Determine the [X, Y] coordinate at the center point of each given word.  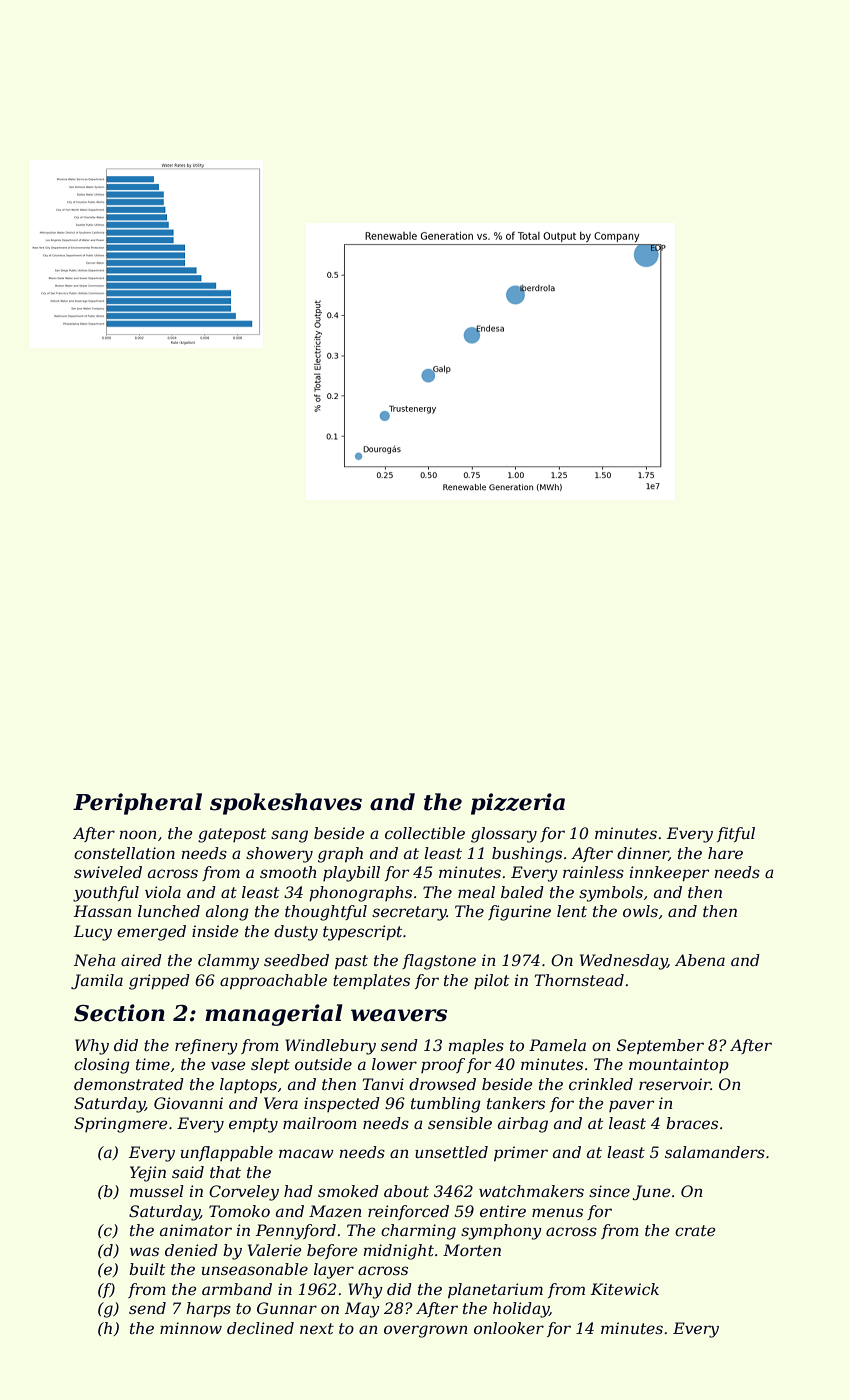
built [147, 1269]
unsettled [451, 1152]
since [609, 1191]
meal [476, 892]
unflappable [227, 1153]
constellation [124, 853]
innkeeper [669, 874]
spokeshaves [286, 804]
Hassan [103, 911]
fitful [736, 834]
